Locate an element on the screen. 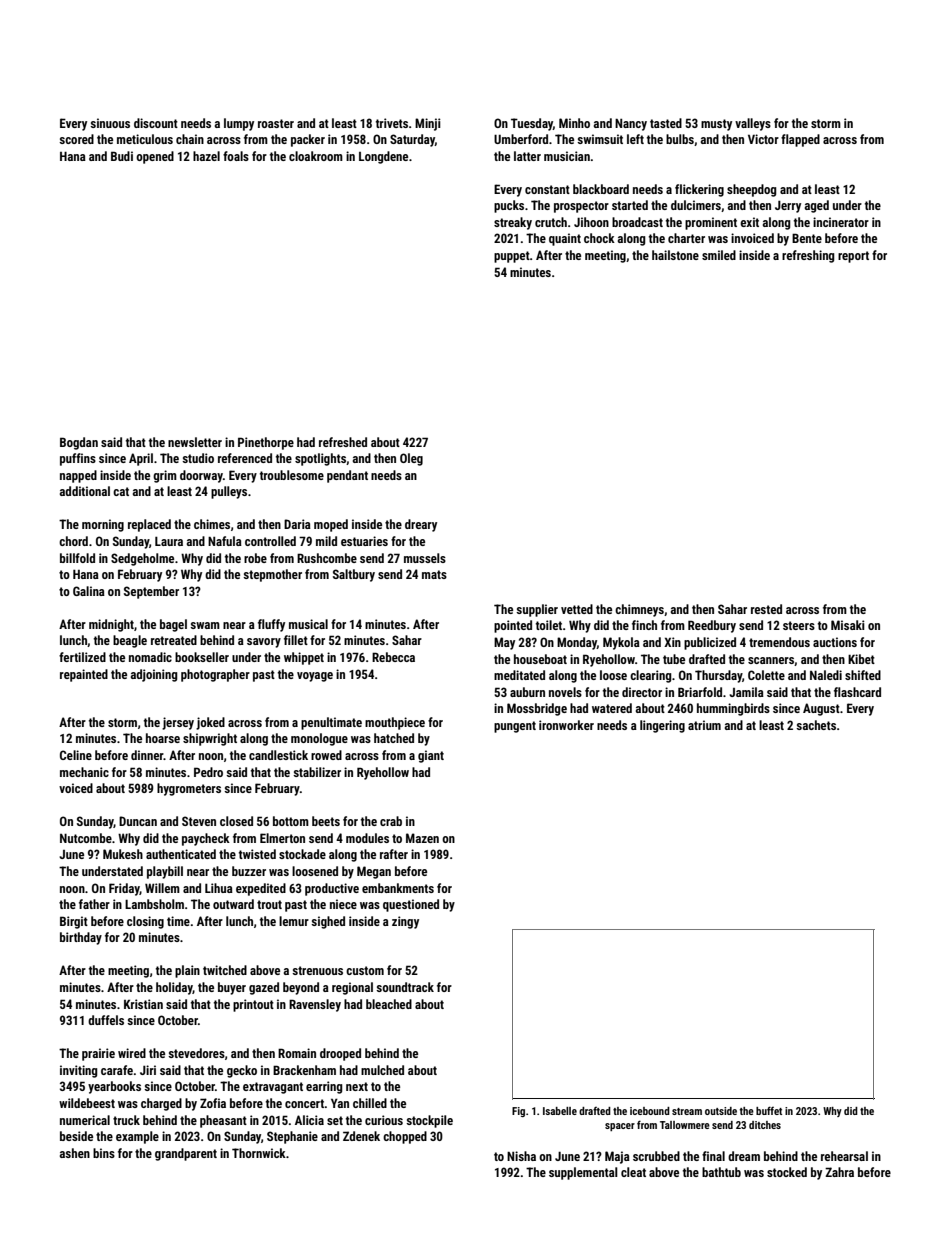 This screenshot has height=1233, width=952. buffet is located at coordinates (769, 1110).
